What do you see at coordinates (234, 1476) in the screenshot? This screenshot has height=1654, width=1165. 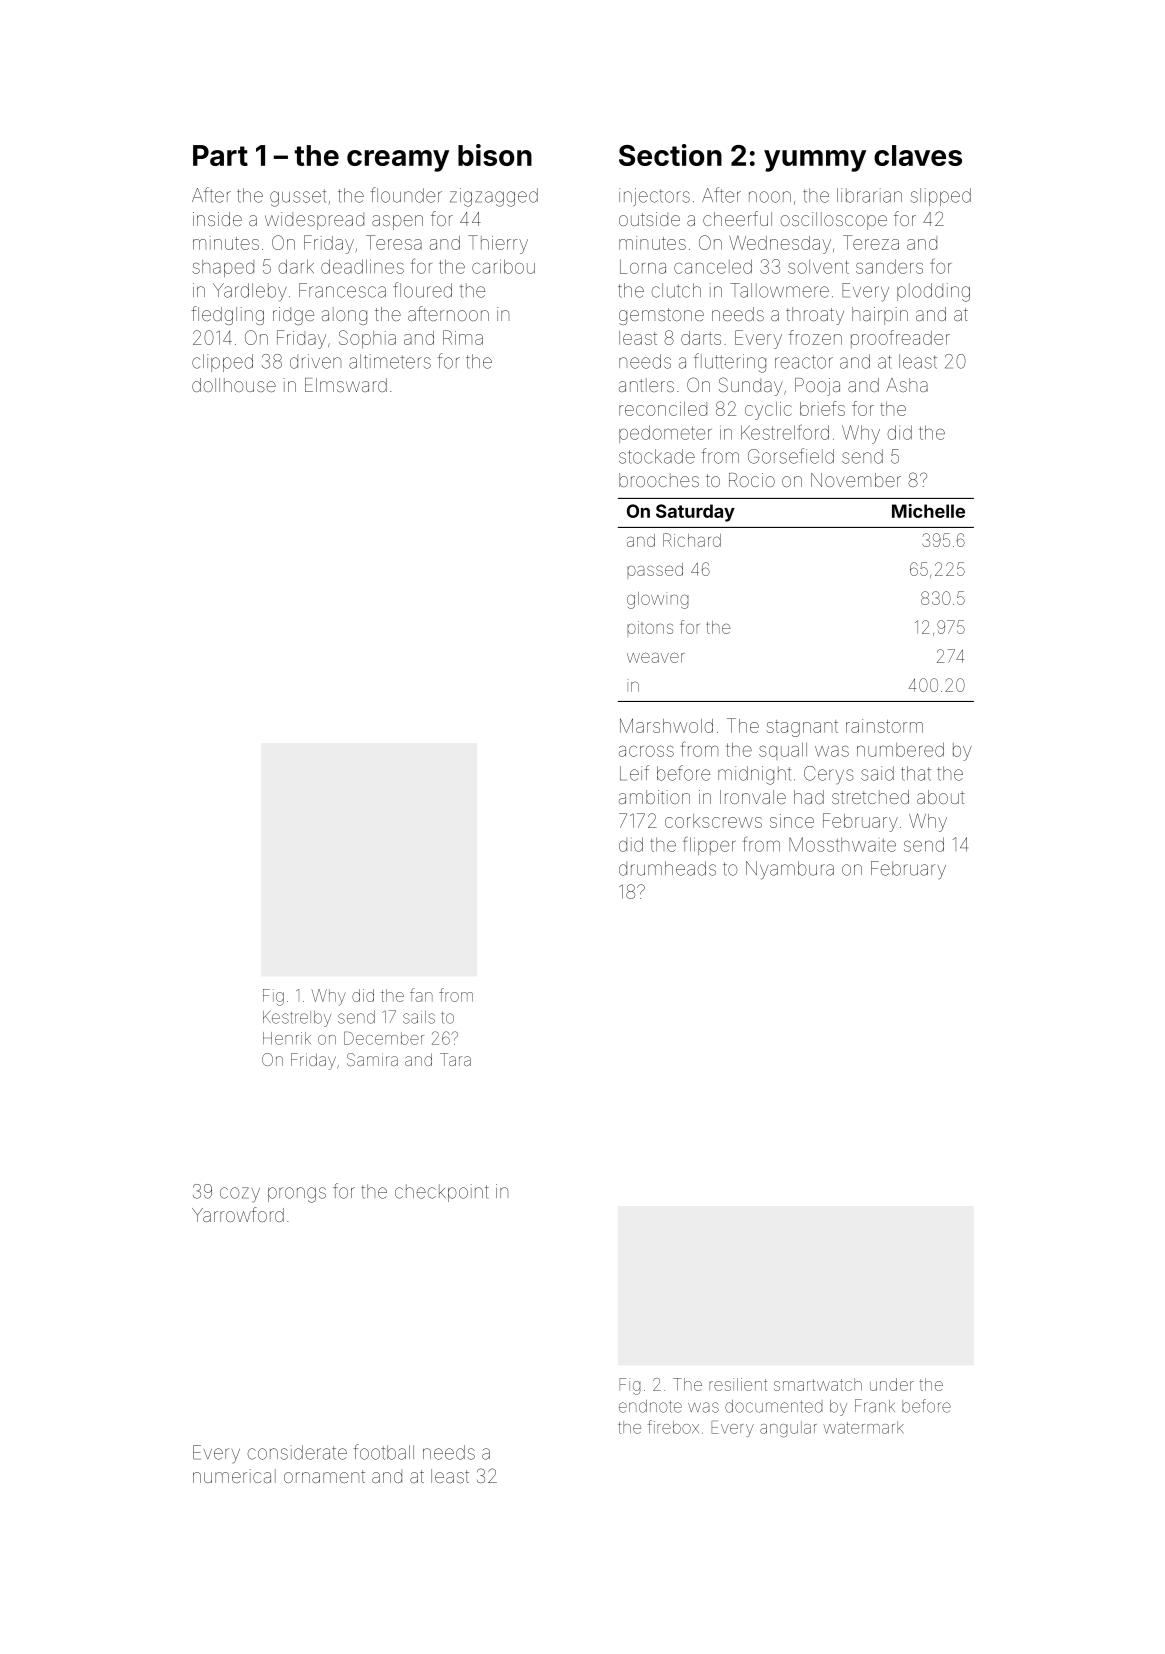 I see `numerical` at bounding box center [234, 1476].
